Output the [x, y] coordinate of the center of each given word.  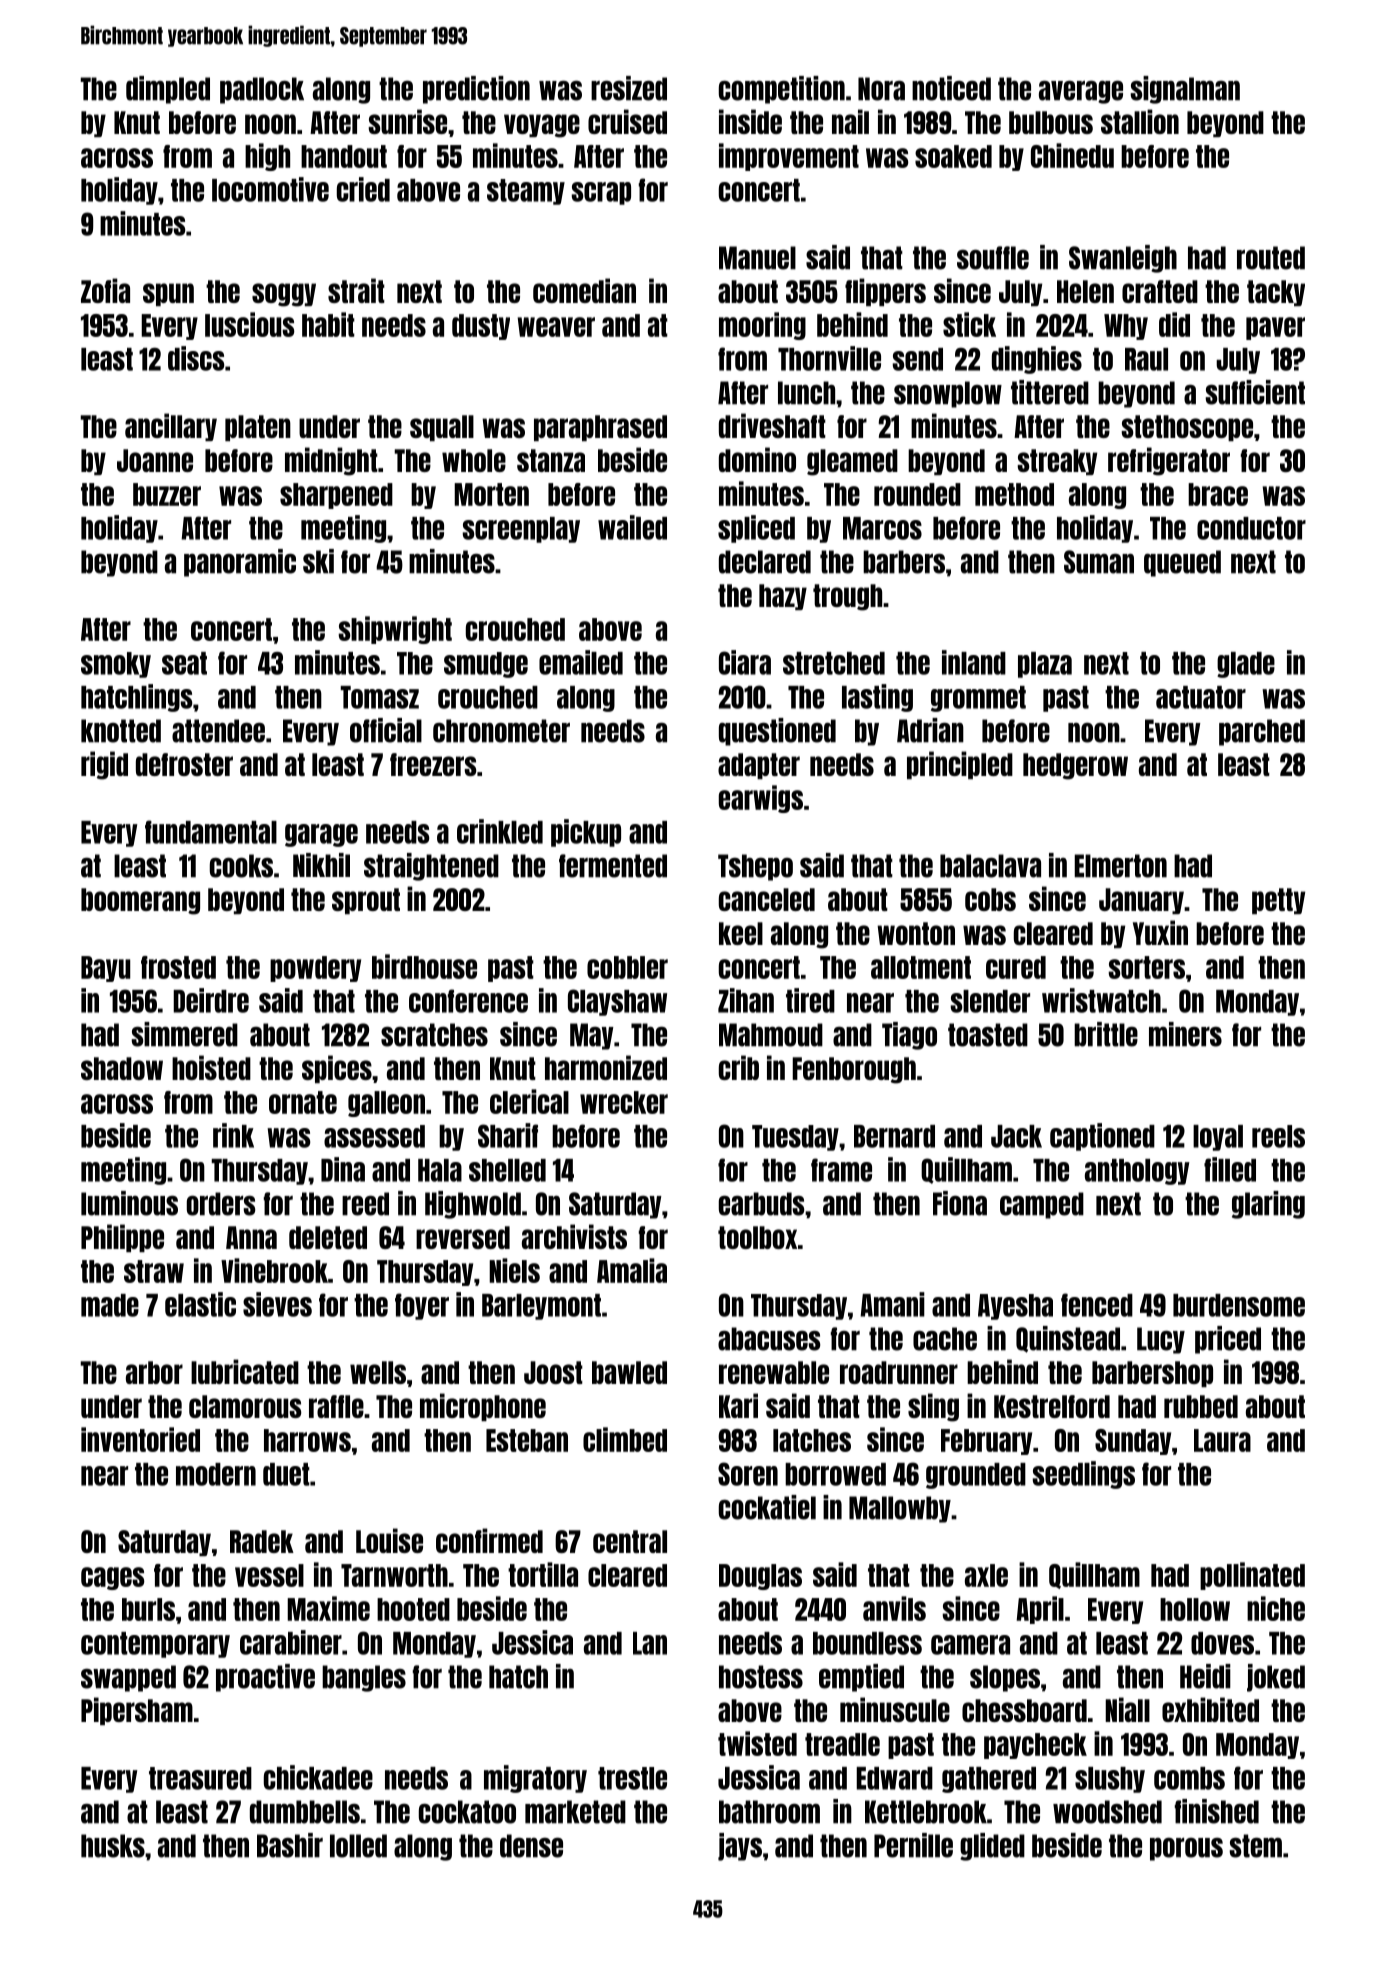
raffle [336, 1406]
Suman [1099, 562]
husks [113, 1846]
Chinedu [1072, 155]
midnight [331, 461]
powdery [315, 969]
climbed [625, 1439]
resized [629, 88]
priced [1228, 1340]
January [1141, 901]
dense [531, 1846]
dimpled [168, 90]
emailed [581, 662]
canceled [767, 899]
